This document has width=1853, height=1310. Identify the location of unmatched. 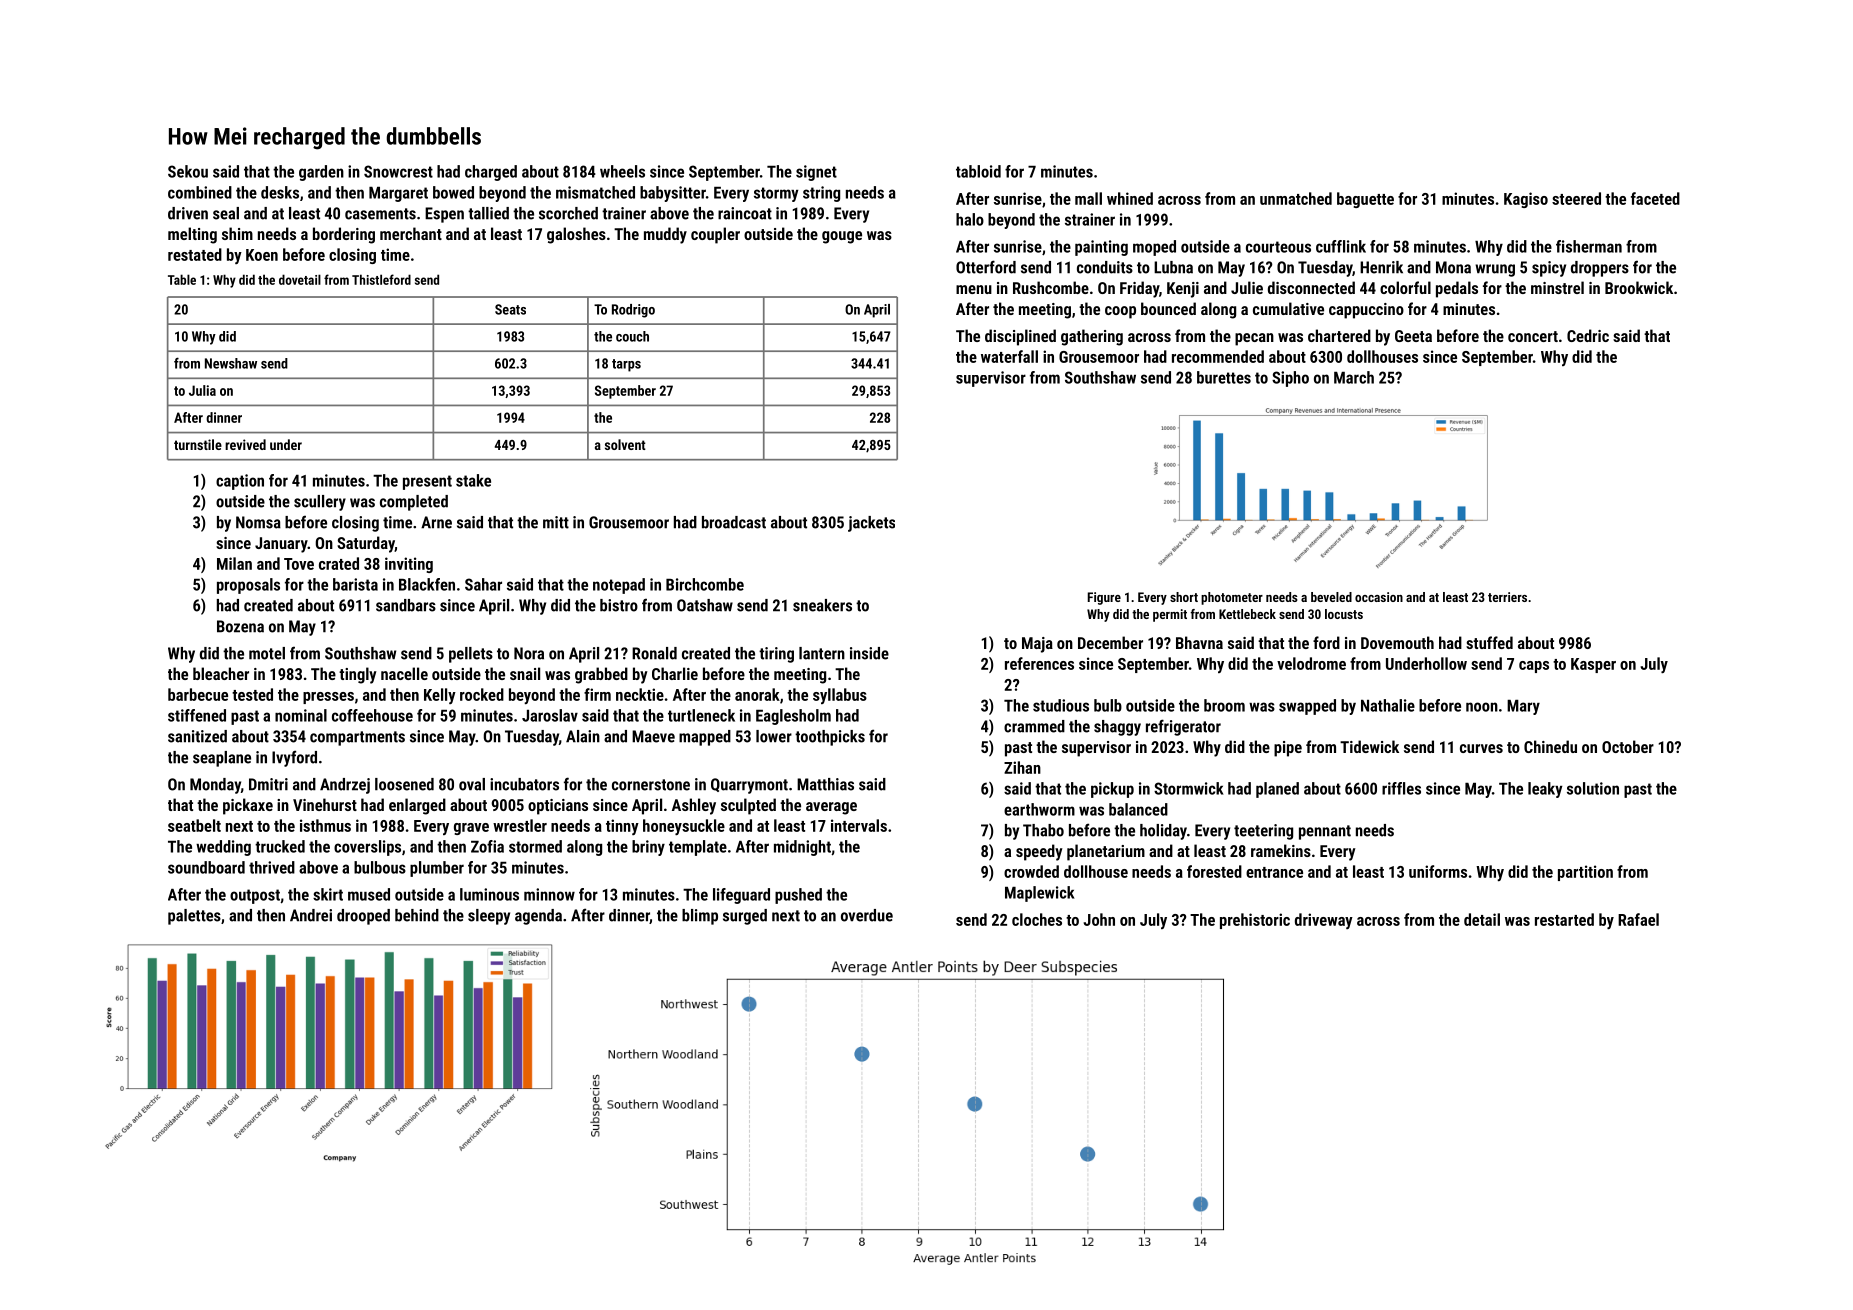
(1296, 198).
